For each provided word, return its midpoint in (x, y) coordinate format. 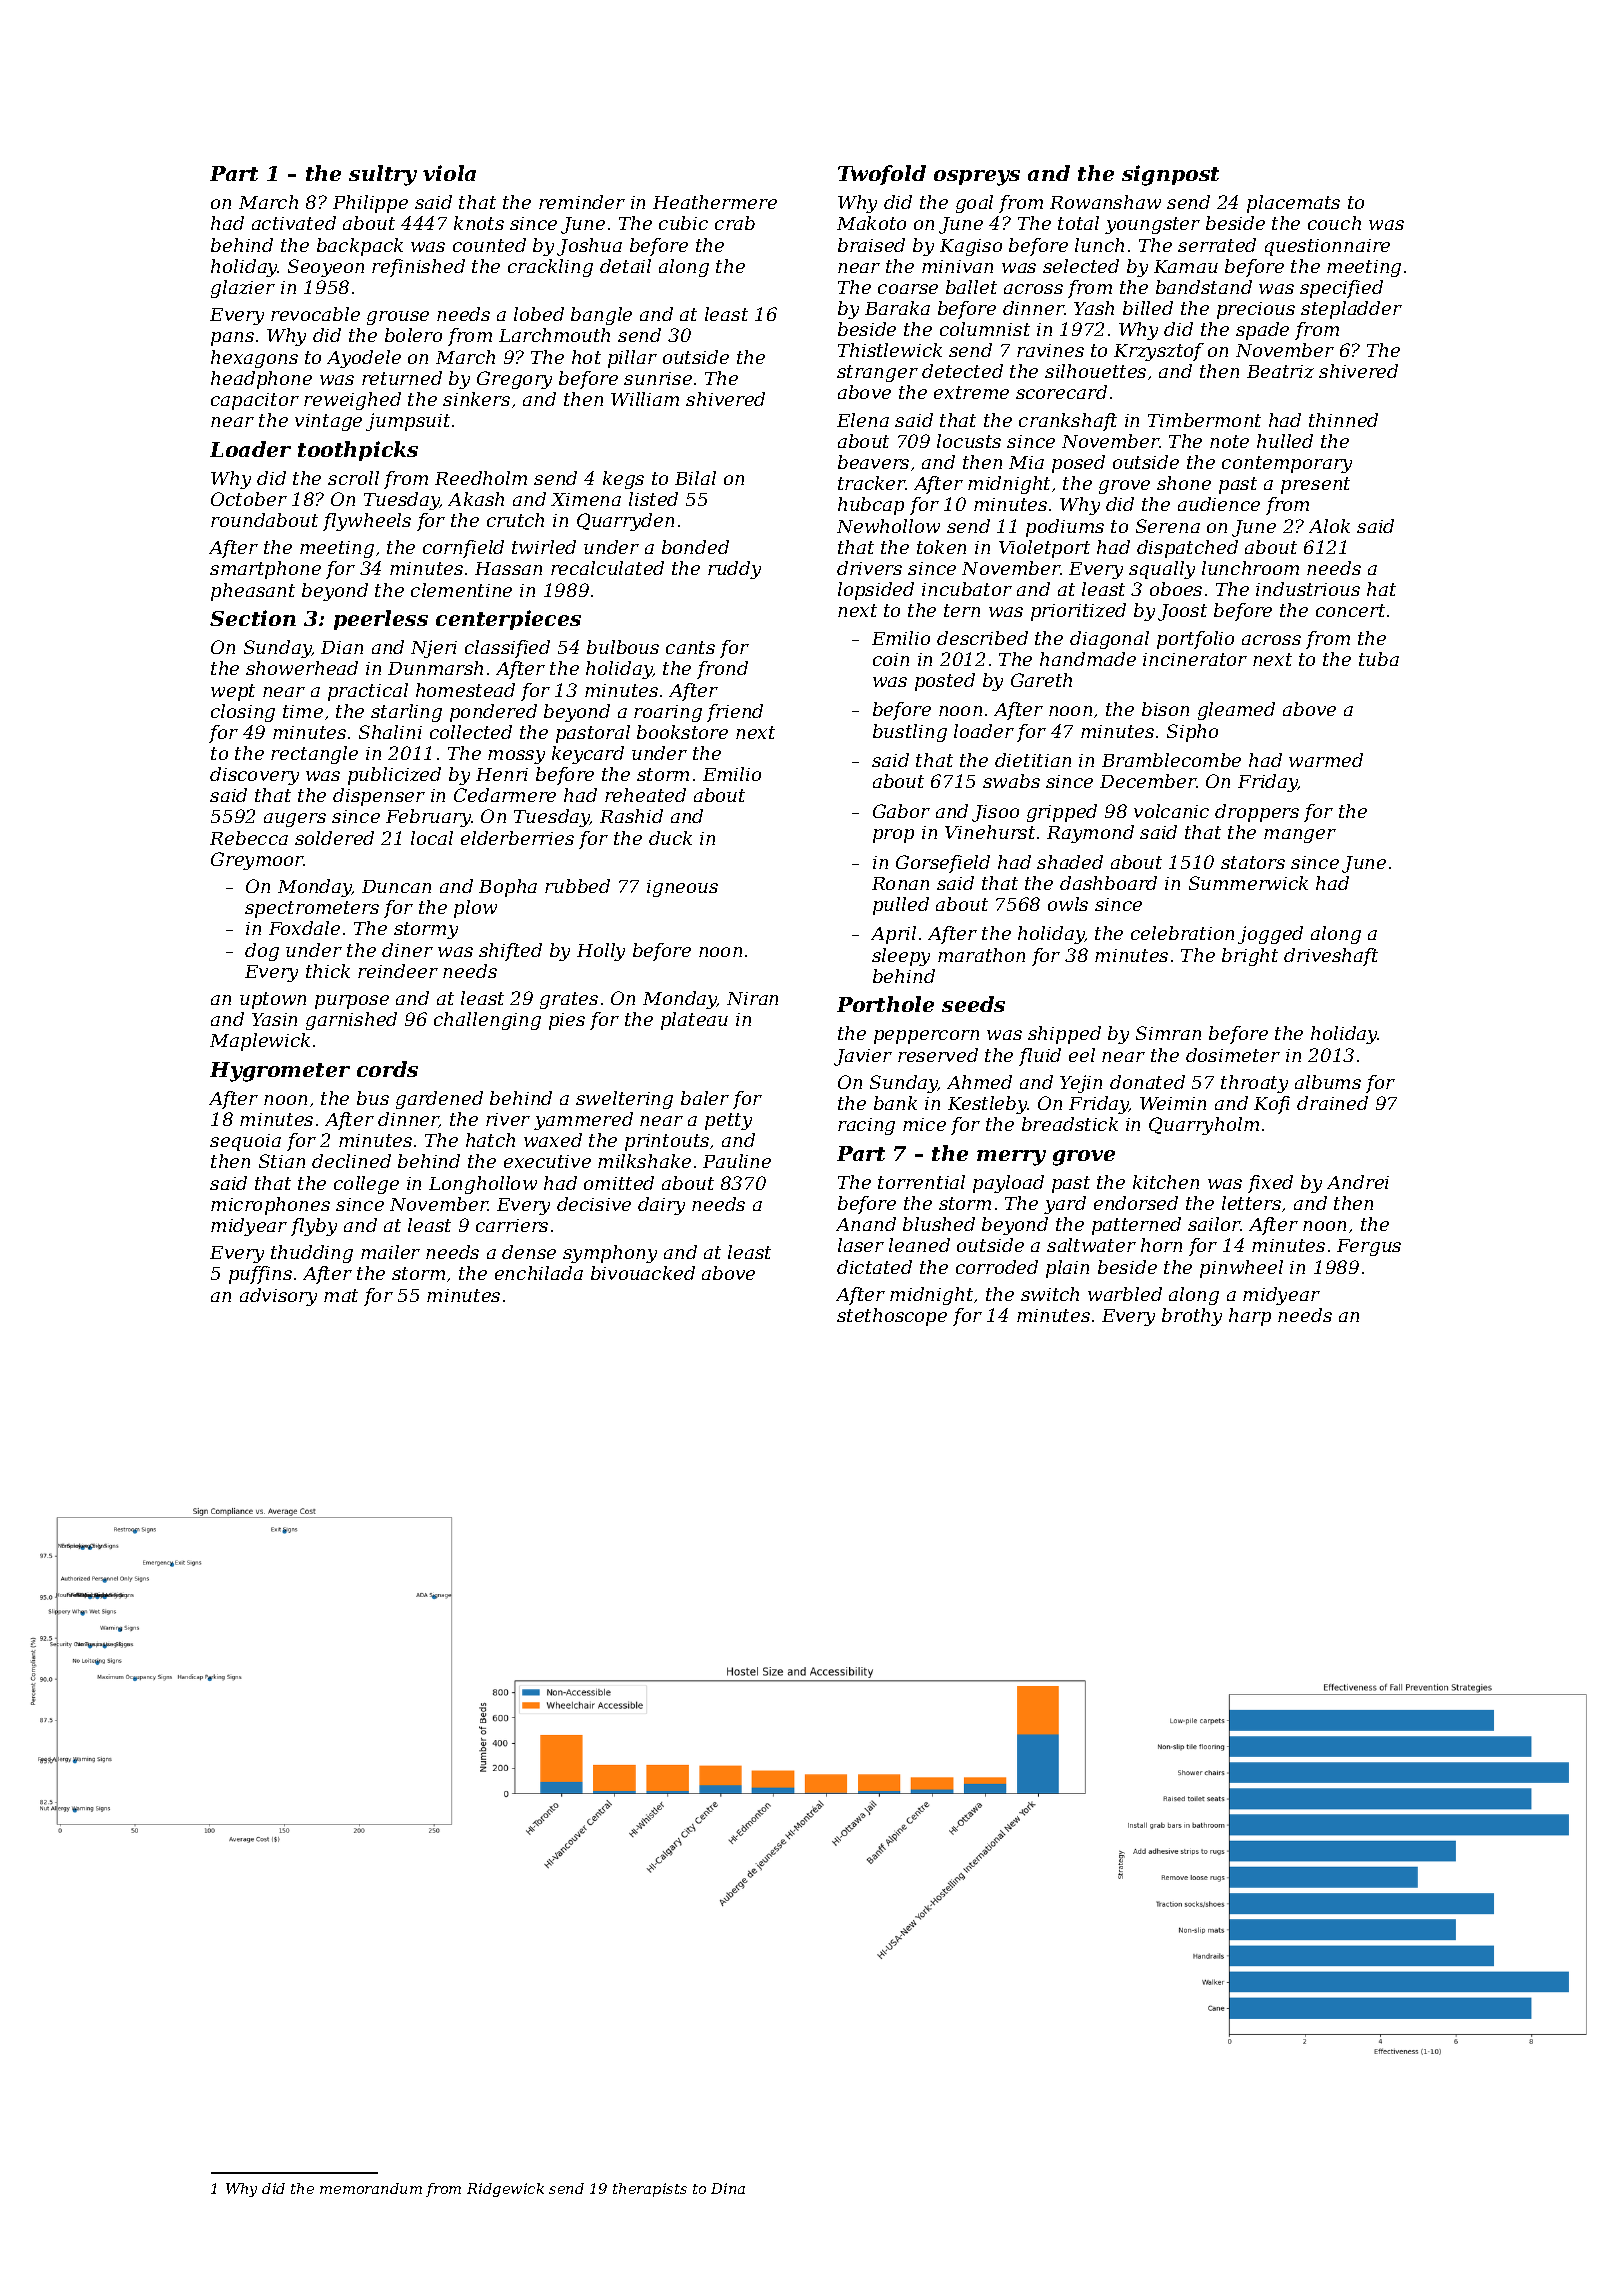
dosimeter (1233, 1055)
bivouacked (643, 1273)
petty (728, 1121)
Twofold (882, 175)
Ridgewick (505, 2190)
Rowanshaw (1105, 202)
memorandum (371, 2188)
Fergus (1369, 1247)
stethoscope (892, 1317)
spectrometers (312, 909)
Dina (728, 2188)
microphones (270, 1206)
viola (449, 173)
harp (1250, 1317)
